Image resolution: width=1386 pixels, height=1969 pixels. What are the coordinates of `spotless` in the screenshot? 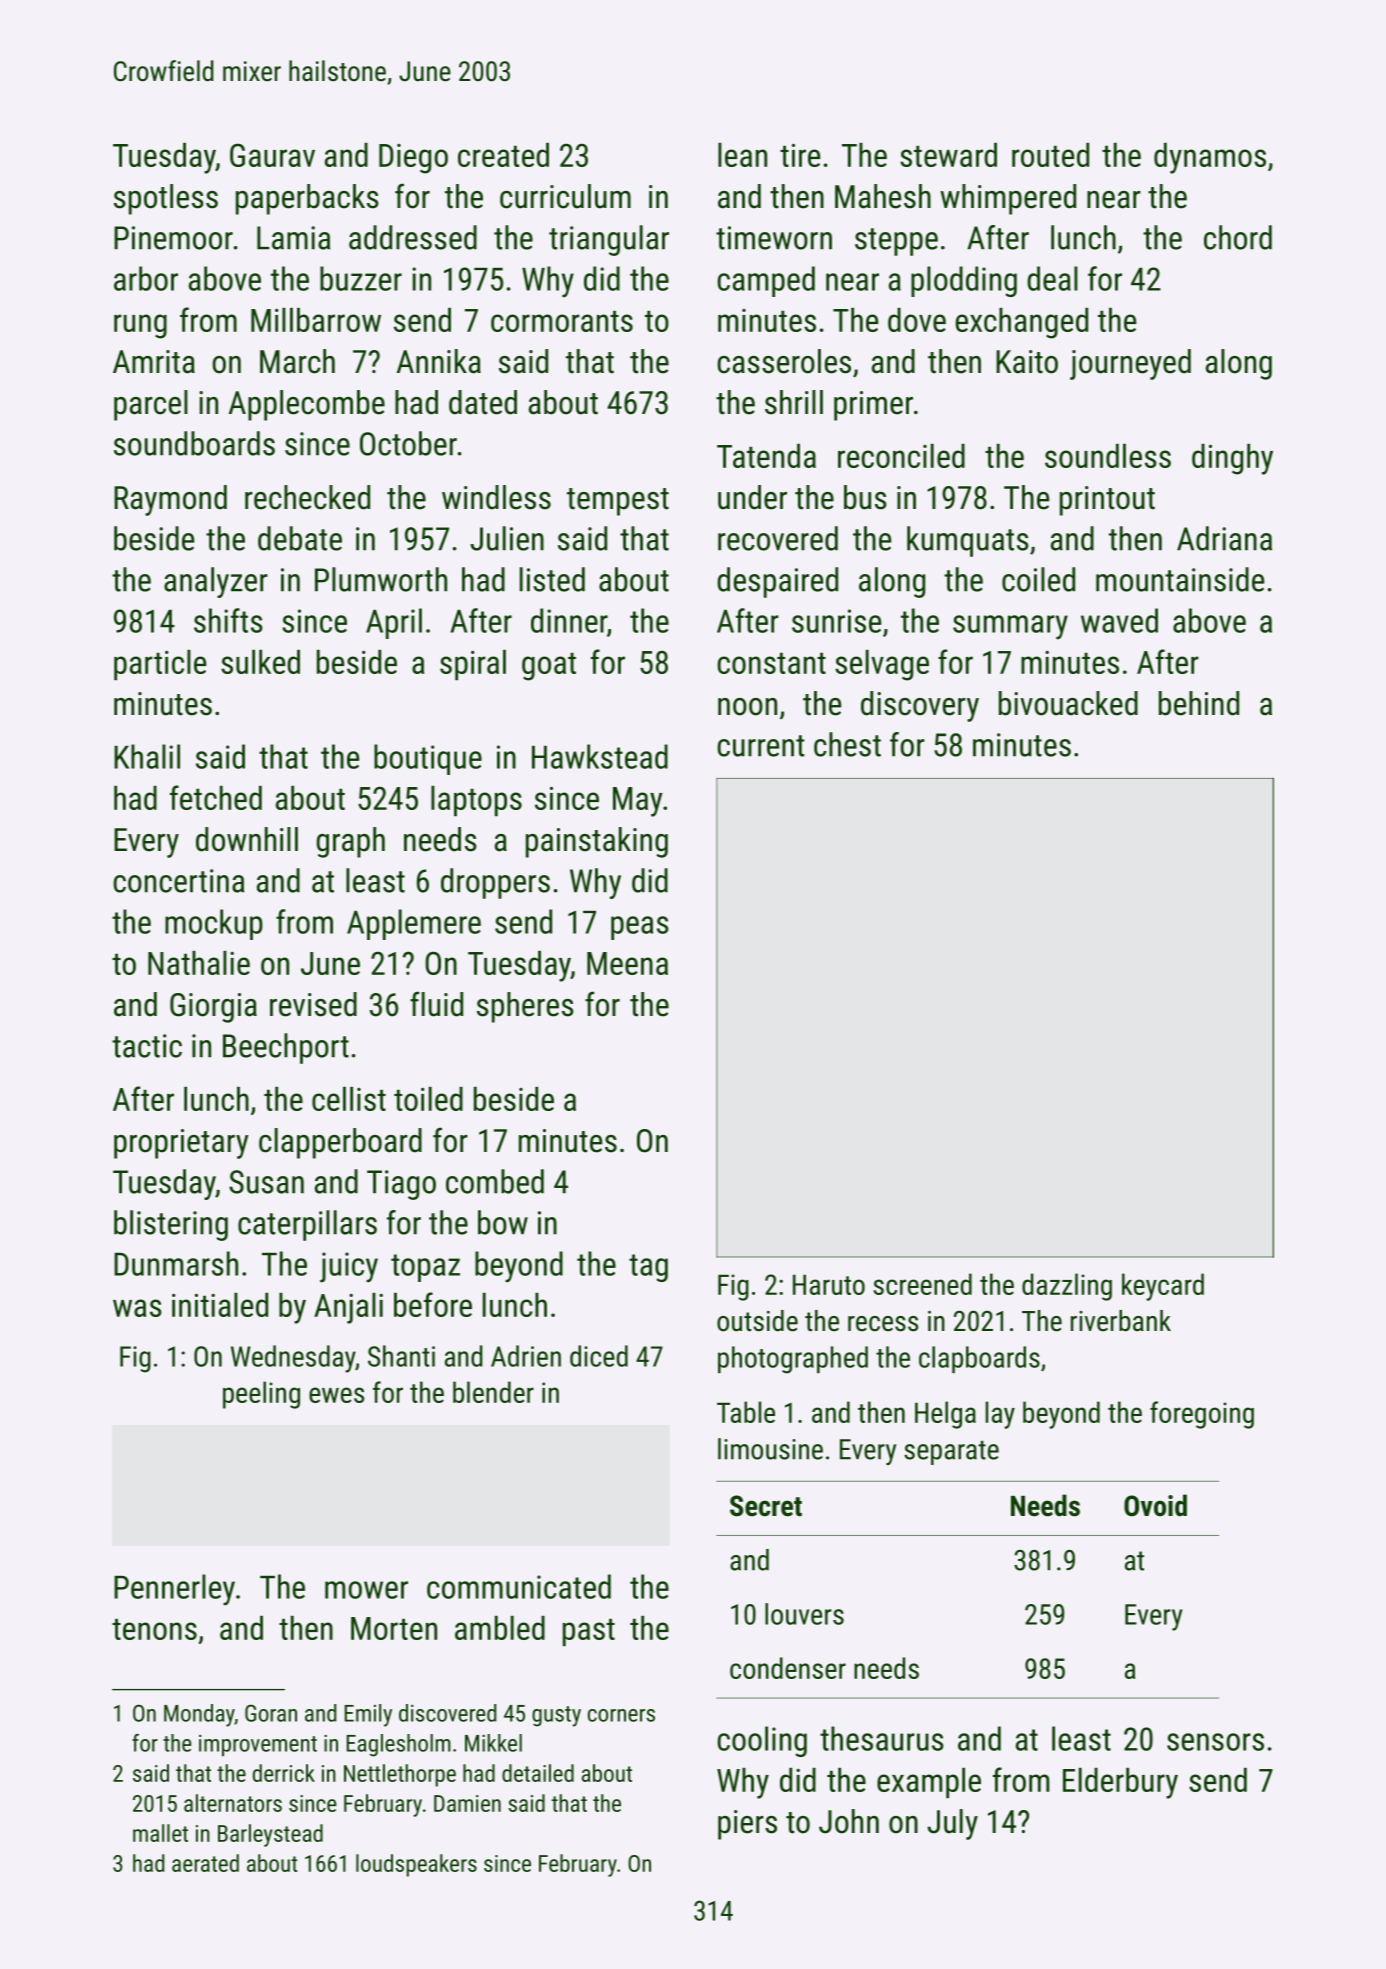 It's located at (166, 199).
